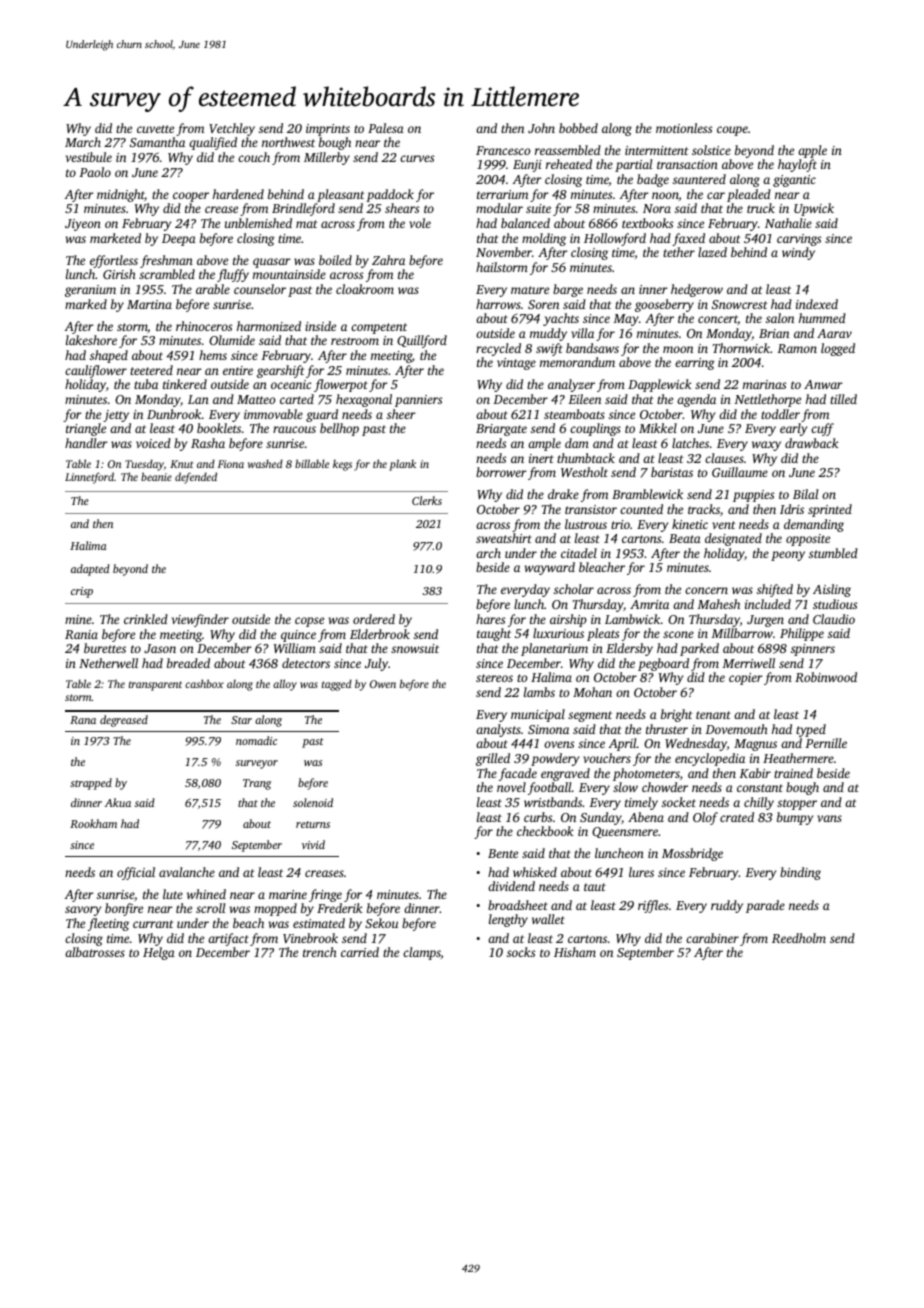 Image resolution: width=924 pixels, height=1308 pixels. What do you see at coordinates (684, 128) in the document?
I see `motionless` at bounding box center [684, 128].
